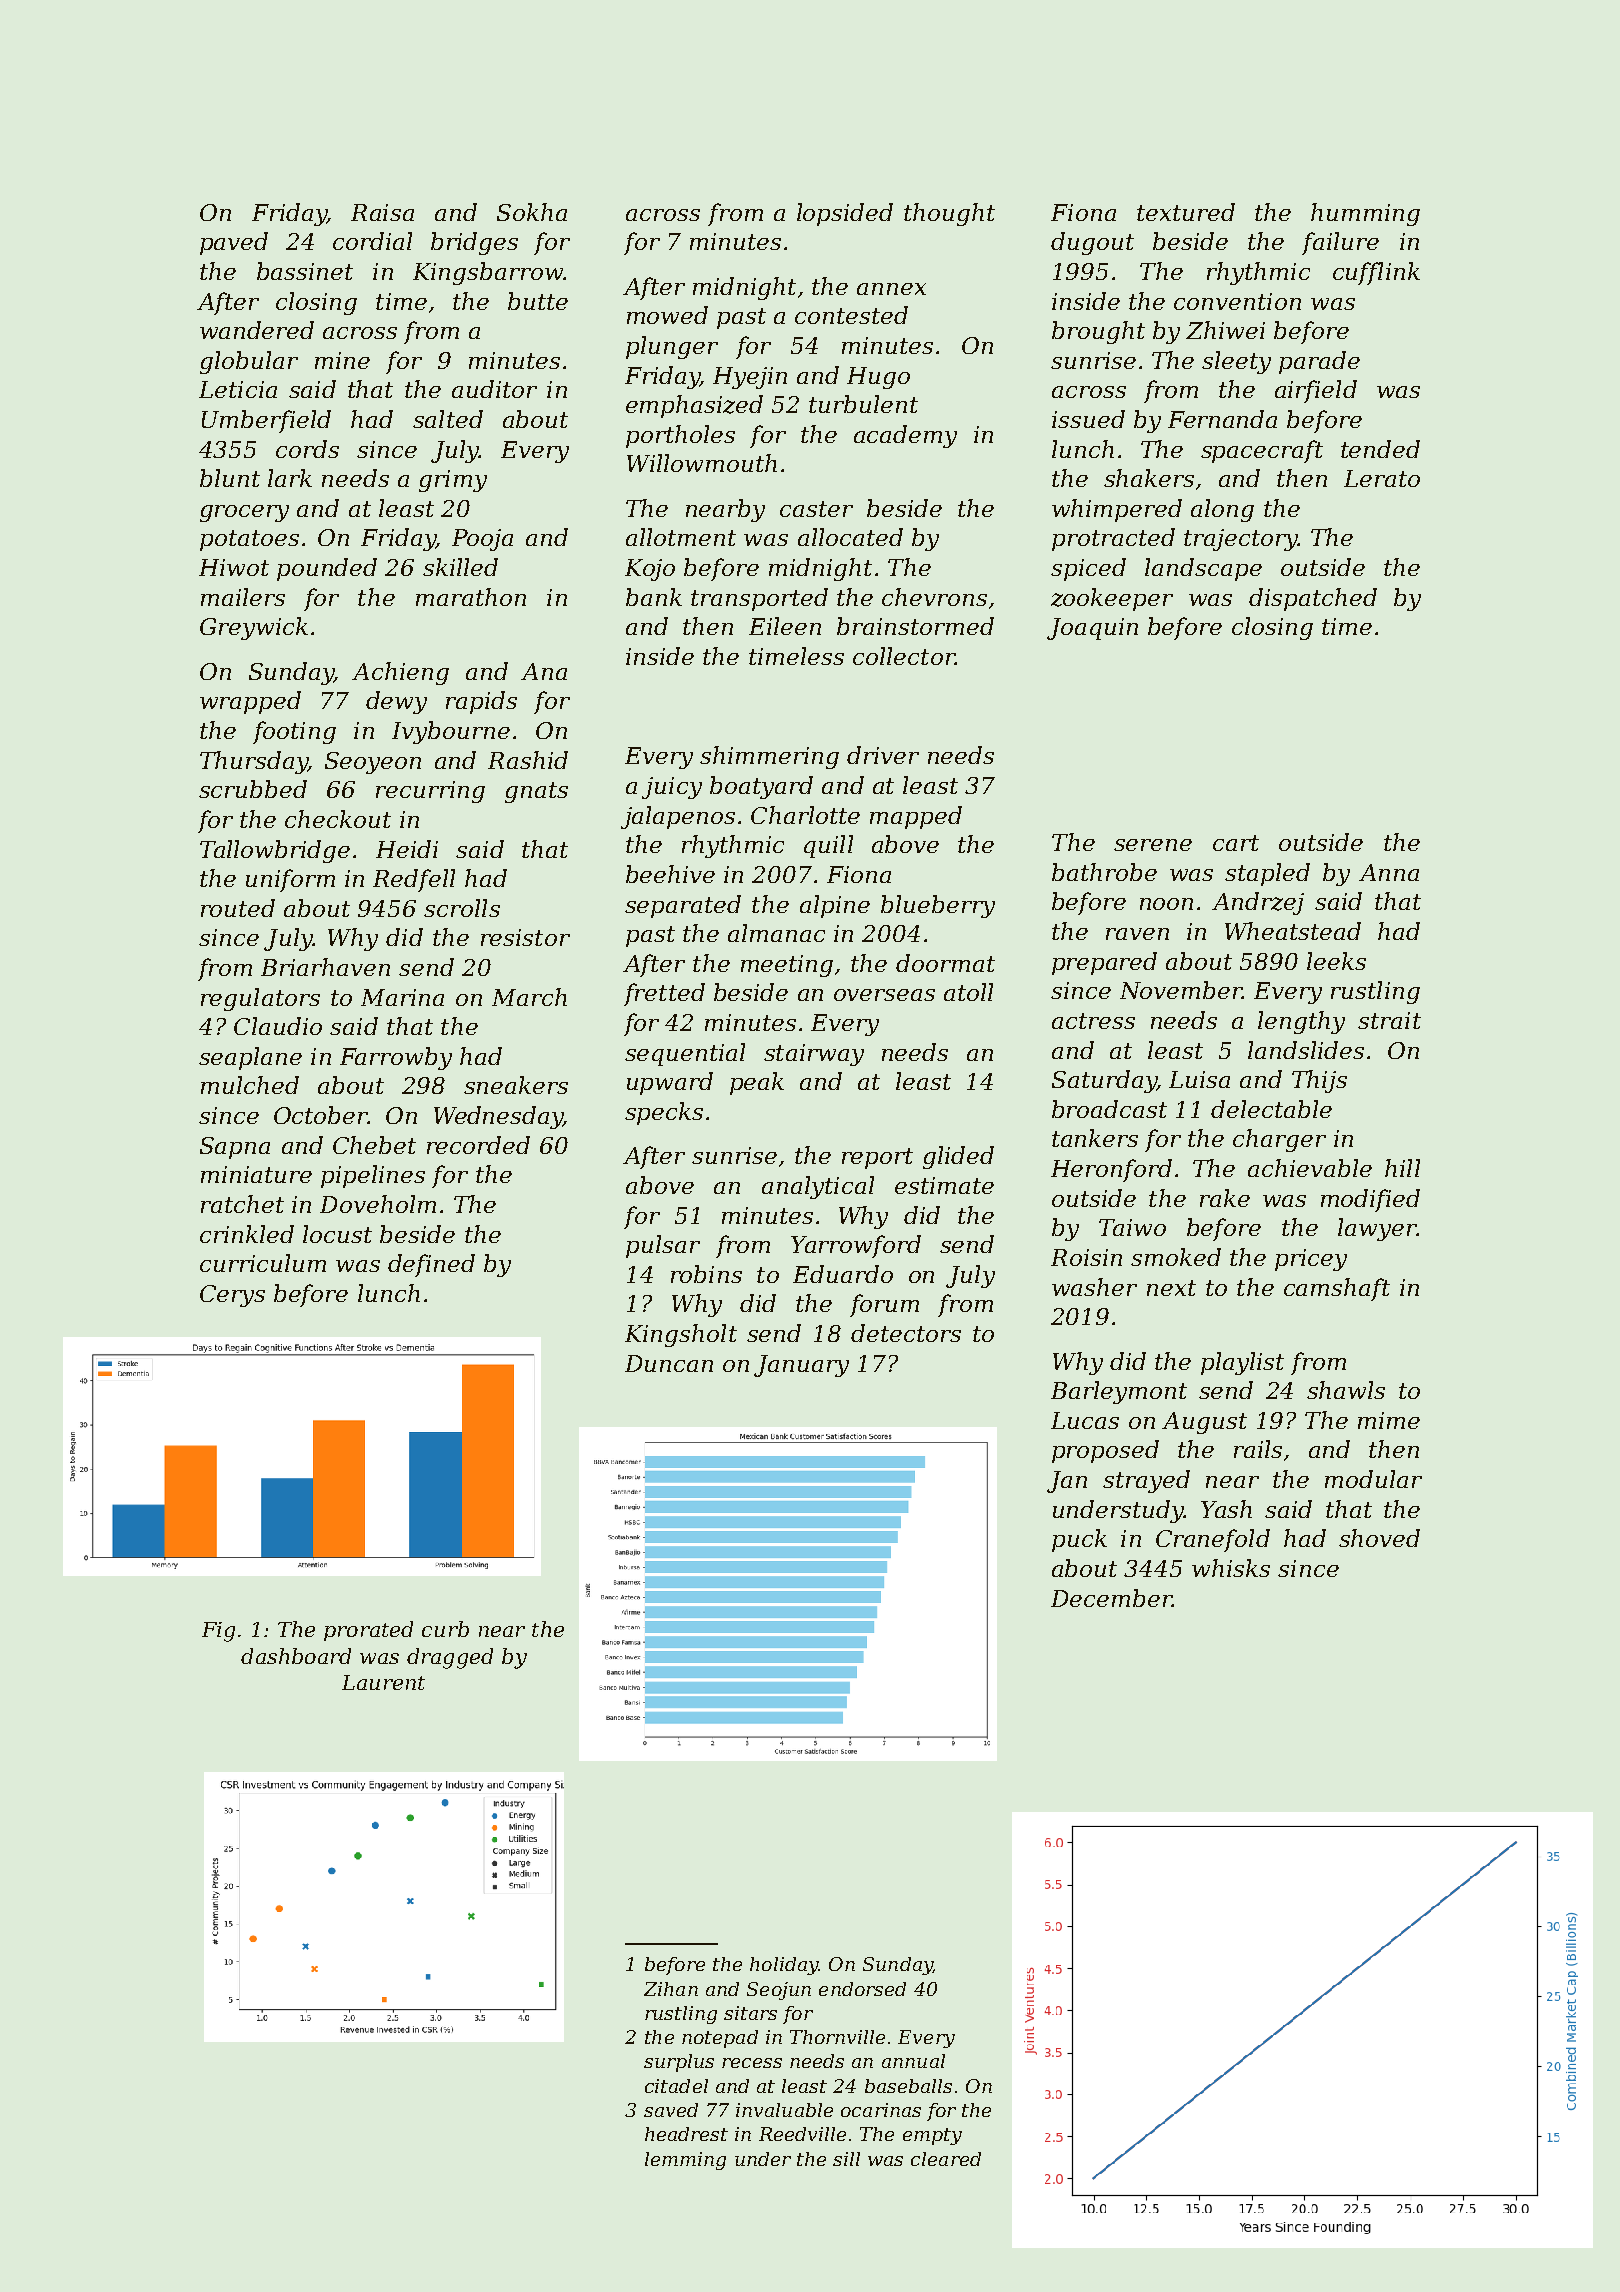 The height and width of the screenshot is (2292, 1620). What do you see at coordinates (296, 1656) in the screenshot?
I see `dashboard` at bounding box center [296, 1656].
